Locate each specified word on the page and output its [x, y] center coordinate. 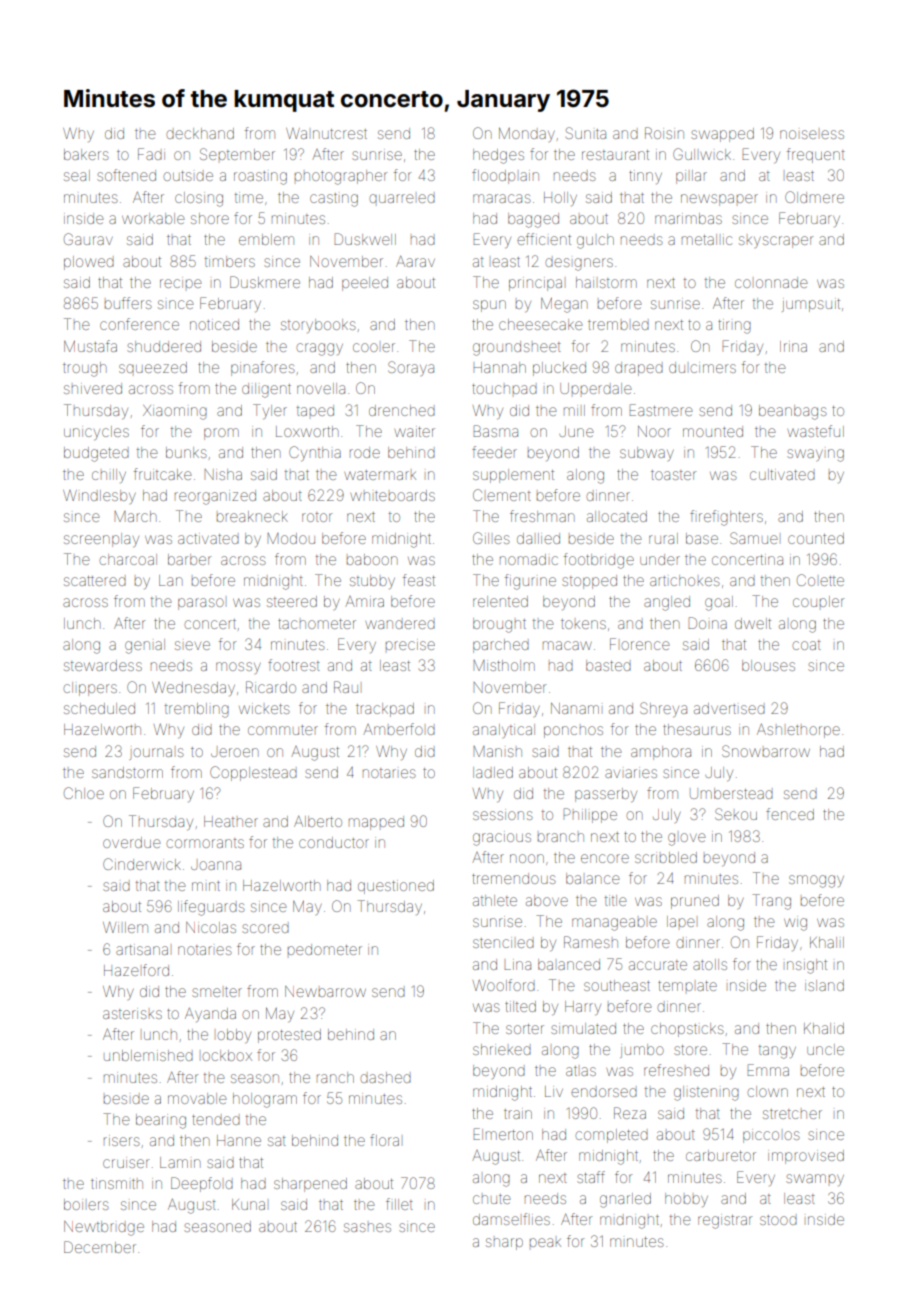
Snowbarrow [766, 751]
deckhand [200, 133]
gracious [502, 838]
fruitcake [163, 474]
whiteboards [392, 495]
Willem [125, 927]
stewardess [103, 665]
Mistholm [504, 665]
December [100, 1247]
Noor [654, 431]
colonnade [771, 282]
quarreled [402, 198]
